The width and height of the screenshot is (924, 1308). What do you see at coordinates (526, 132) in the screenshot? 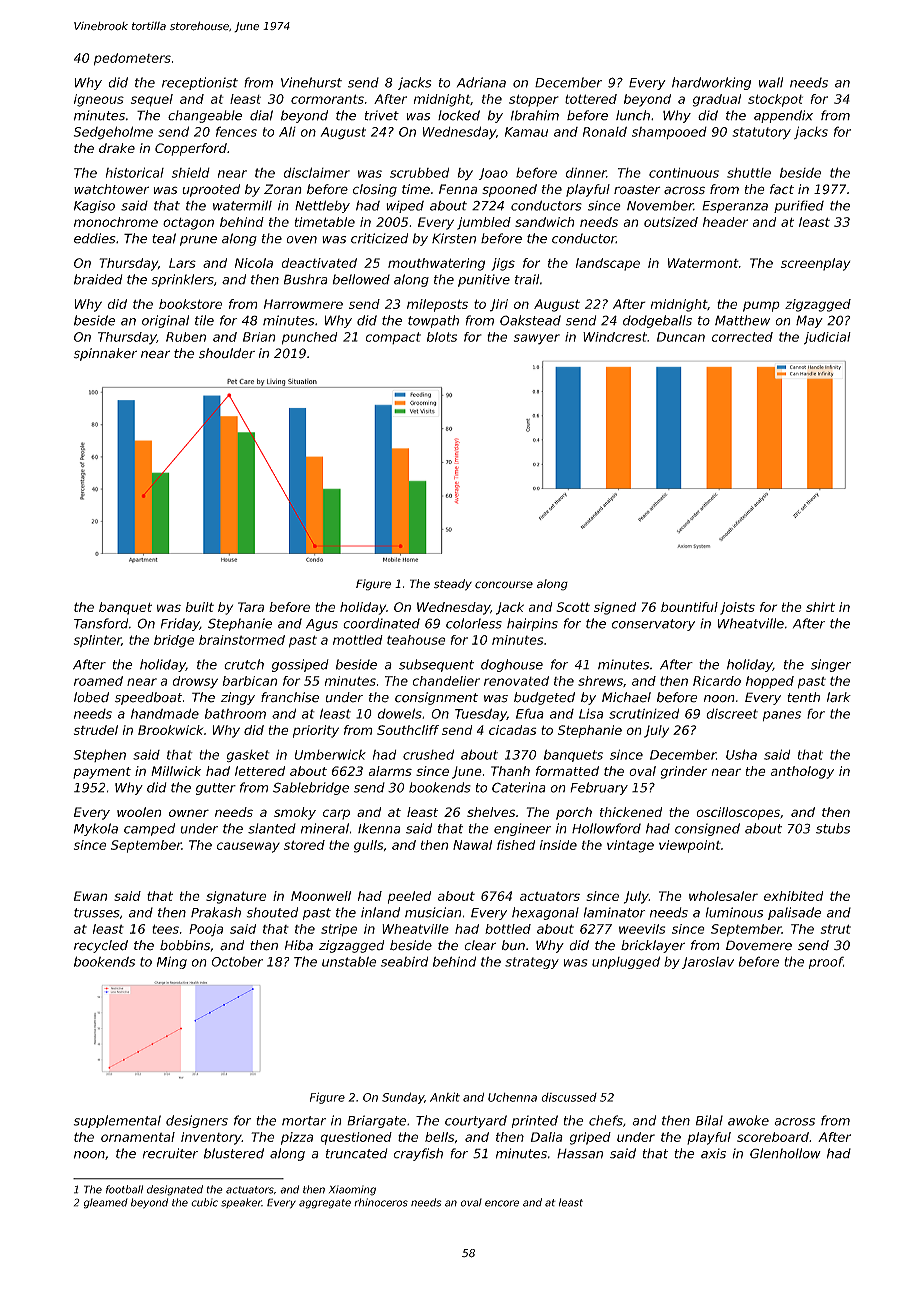
I see `Kamau` at bounding box center [526, 132].
